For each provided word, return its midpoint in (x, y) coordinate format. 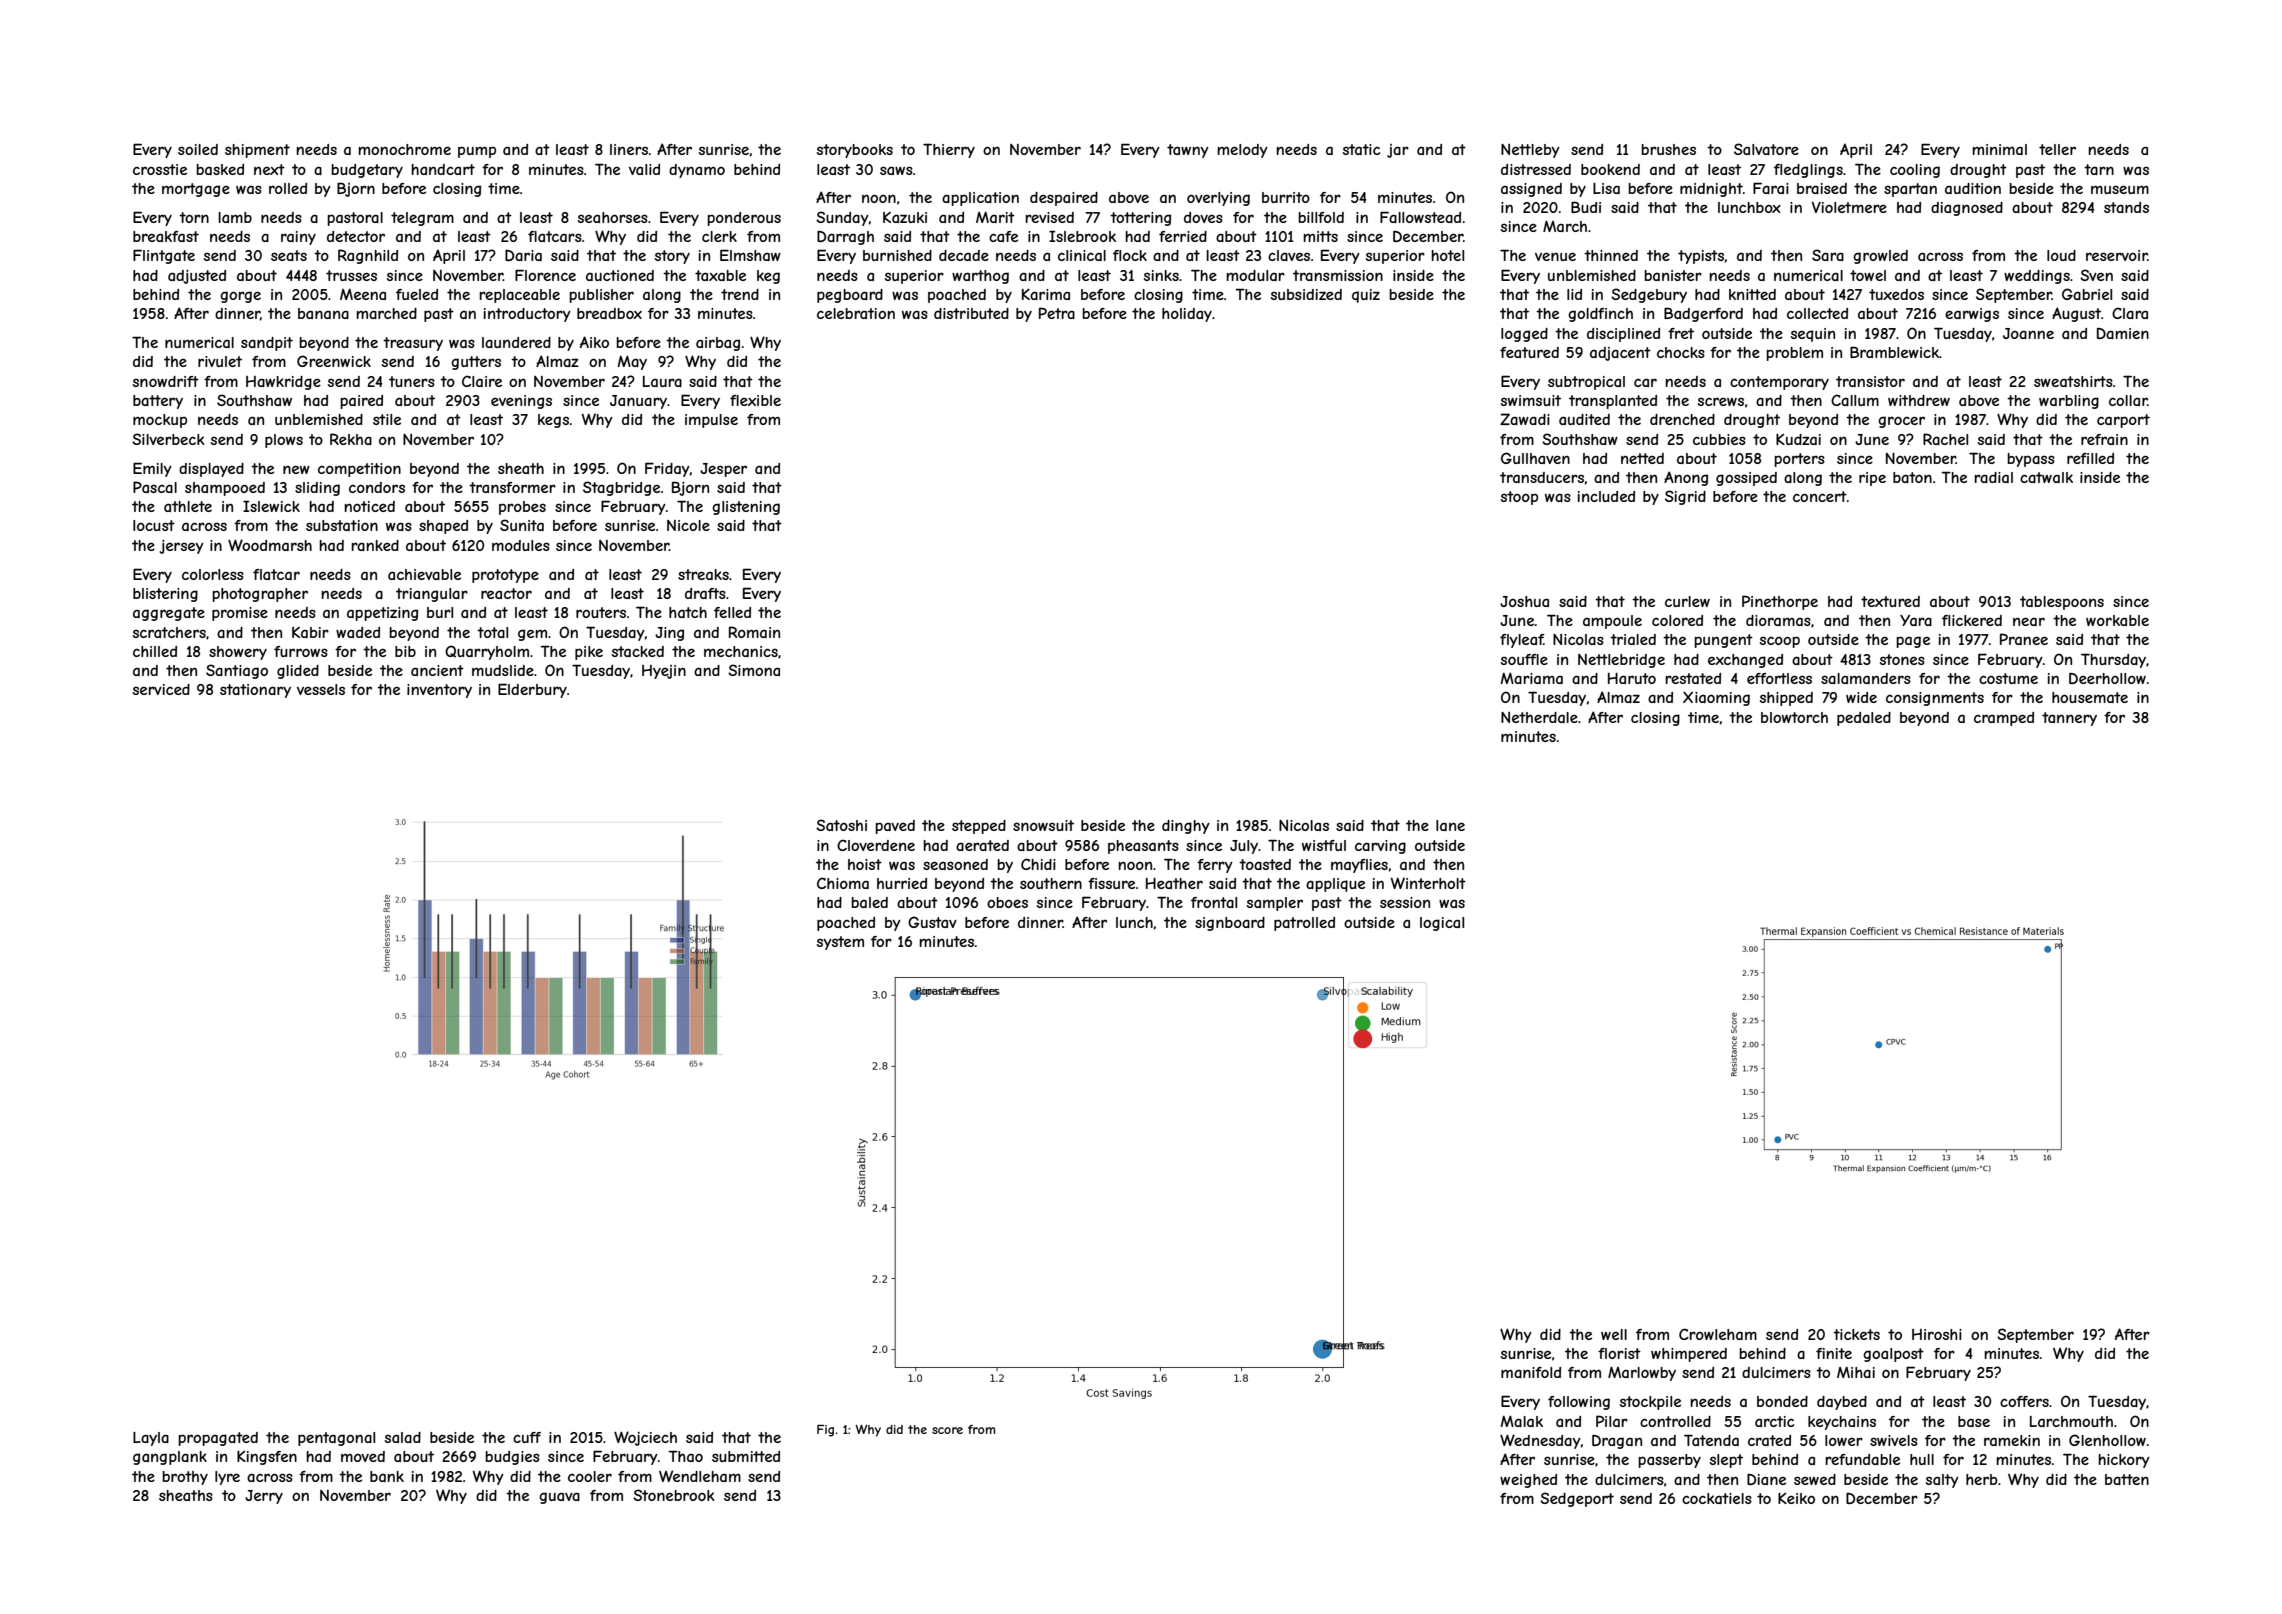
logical (1442, 924)
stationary (255, 691)
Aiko (594, 342)
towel (1868, 275)
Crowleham (1718, 1334)
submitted (746, 1456)
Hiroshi (1937, 1334)
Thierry (949, 150)
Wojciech (645, 1438)
